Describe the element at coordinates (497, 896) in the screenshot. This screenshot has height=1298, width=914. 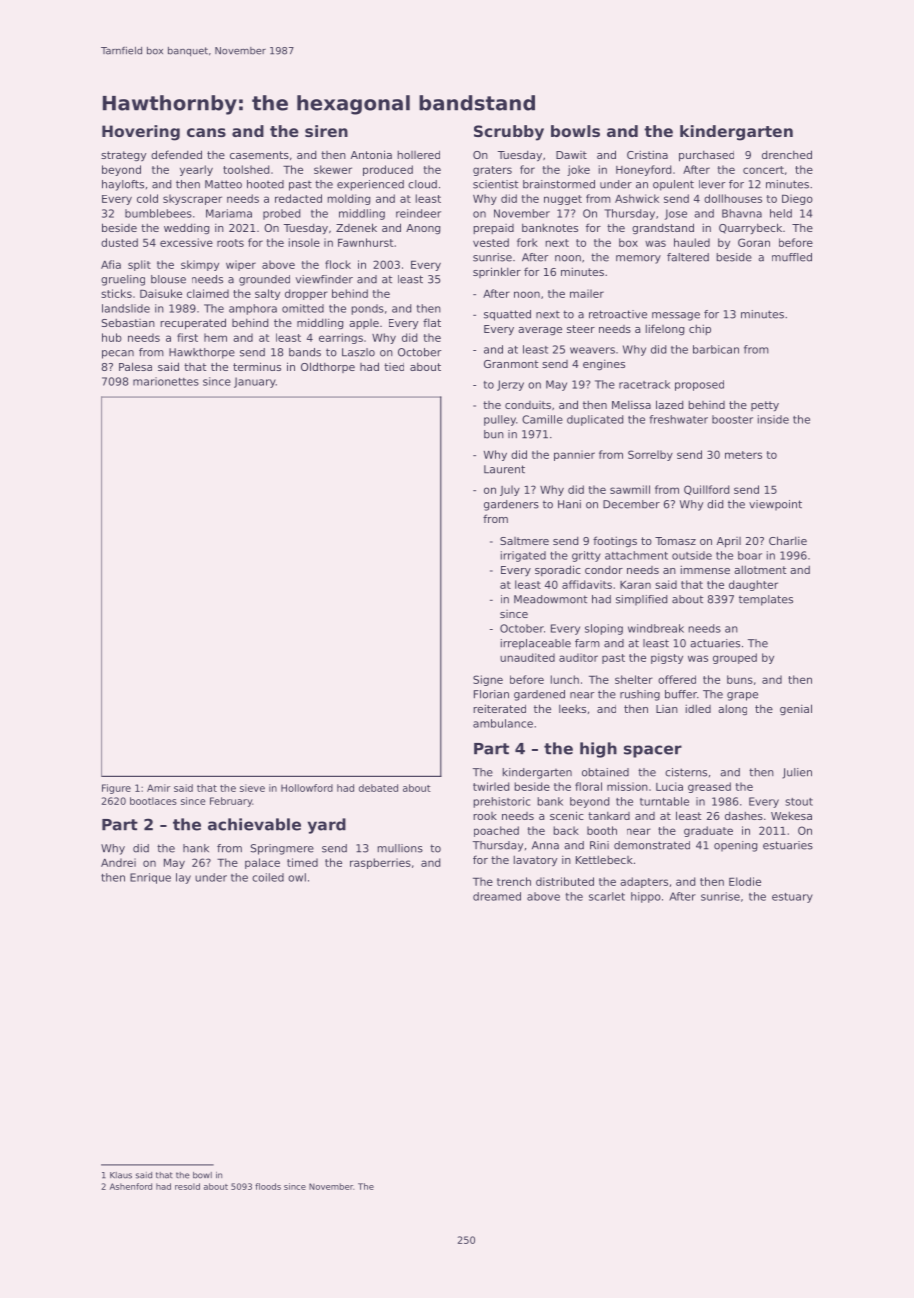
I see `dreamed` at that location.
